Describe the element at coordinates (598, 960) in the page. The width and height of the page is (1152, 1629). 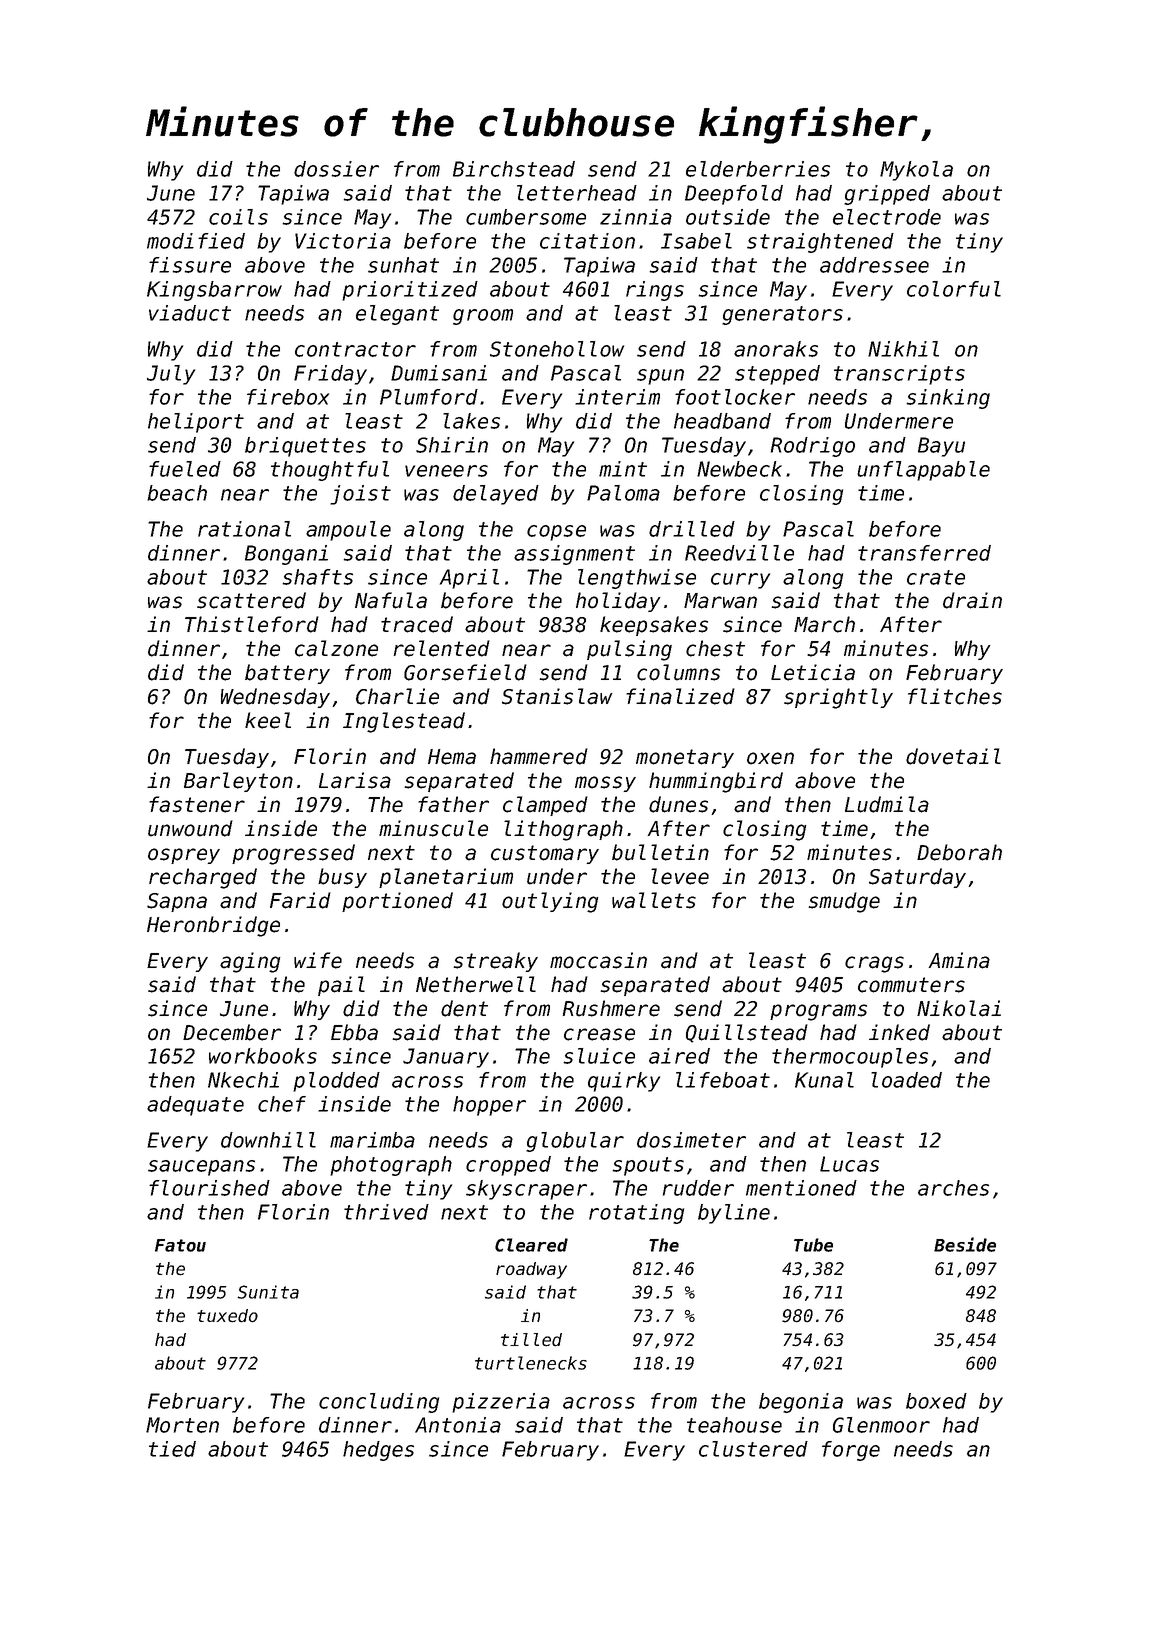
I see `moccasin` at that location.
